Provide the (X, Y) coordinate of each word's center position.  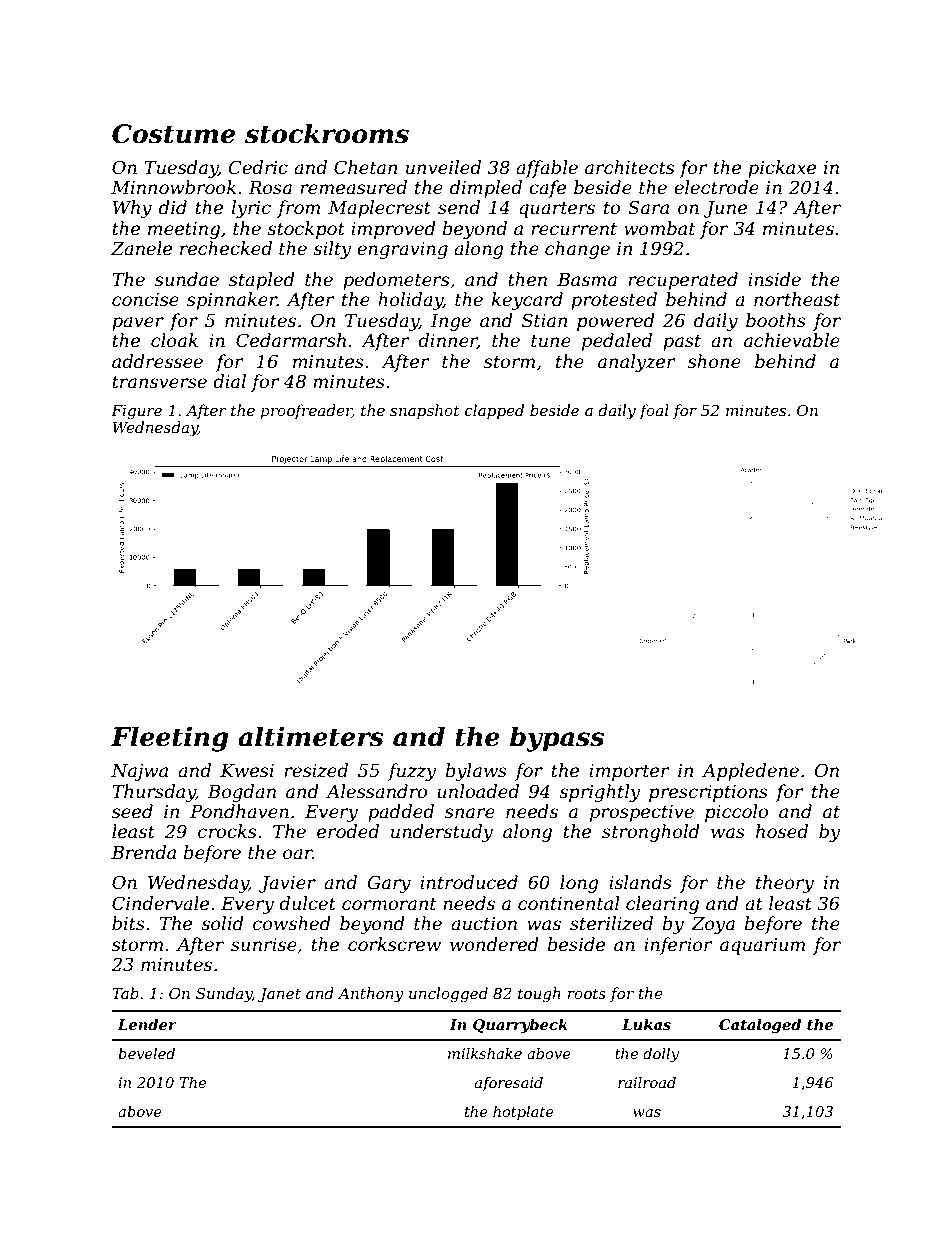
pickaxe (782, 169)
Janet (279, 995)
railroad (647, 1082)
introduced (469, 882)
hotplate (523, 1113)
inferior (678, 946)
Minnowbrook (173, 187)
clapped (494, 411)
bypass (557, 739)
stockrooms (327, 133)
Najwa (139, 772)
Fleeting (169, 739)
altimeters (311, 736)
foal (654, 411)
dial (229, 381)
